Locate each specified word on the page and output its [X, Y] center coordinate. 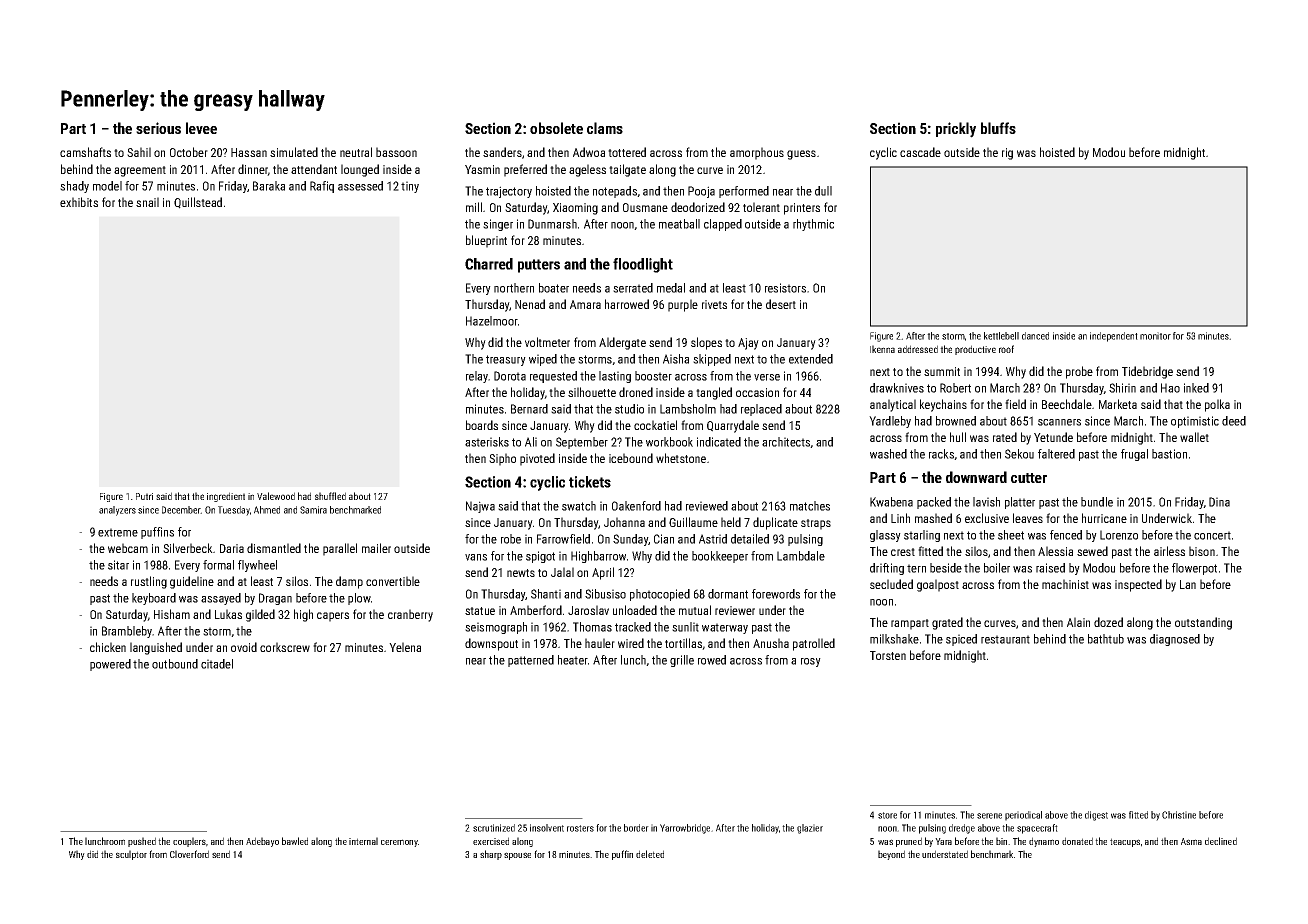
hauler [600, 643]
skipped [712, 360]
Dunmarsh [552, 224]
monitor [1155, 336]
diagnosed [1175, 640]
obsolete [556, 128]
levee [201, 128]
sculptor [131, 855]
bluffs [998, 128]
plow [359, 599]
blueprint [486, 241]
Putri [144, 496]
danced [1035, 336]
